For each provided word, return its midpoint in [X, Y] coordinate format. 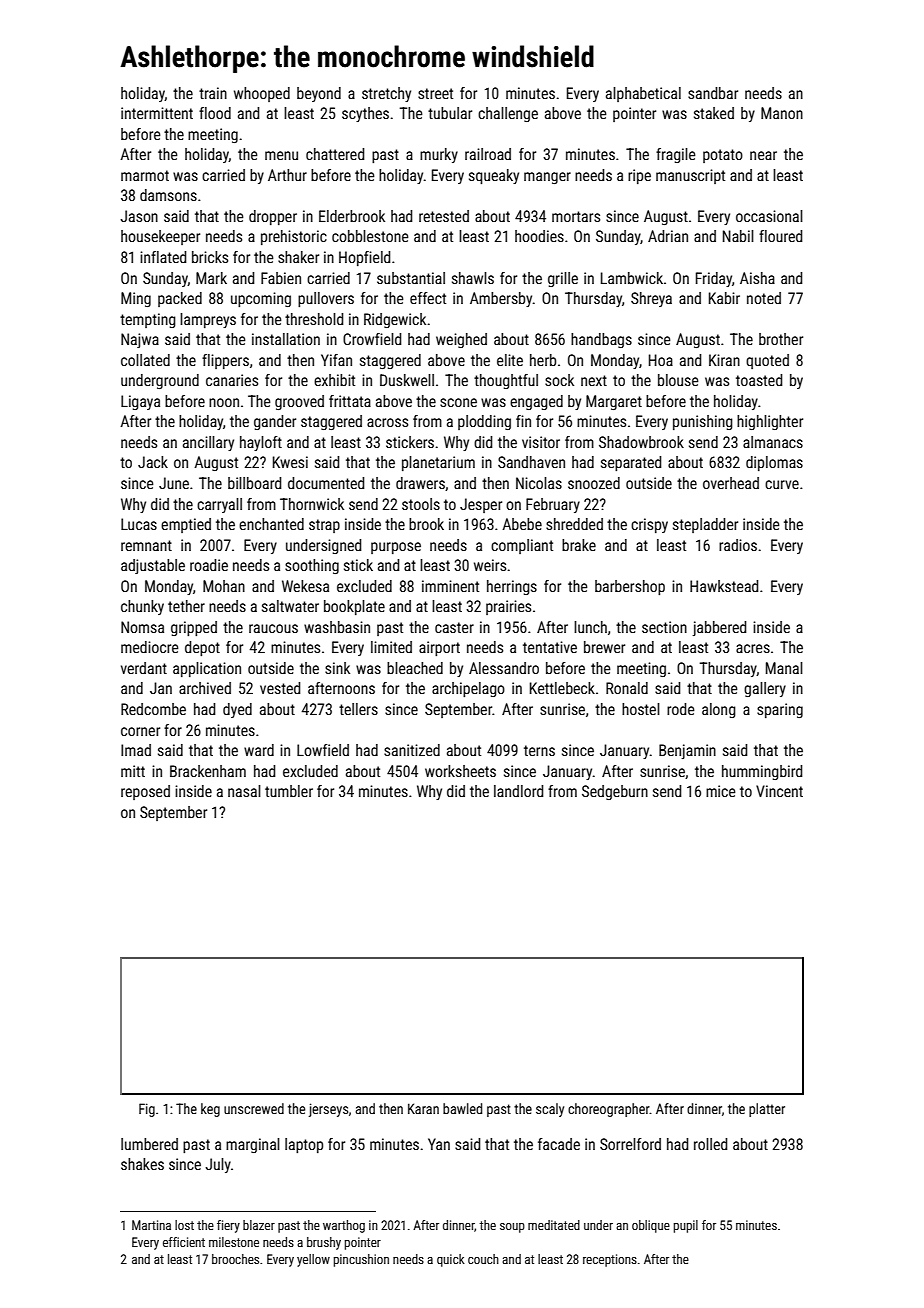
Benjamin [687, 751]
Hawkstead [724, 586]
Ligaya [140, 402]
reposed [145, 792]
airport [439, 648]
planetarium [438, 463]
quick [451, 1260]
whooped [262, 94]
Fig [147, 1110]
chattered [335, 154]
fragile [676, 155]
